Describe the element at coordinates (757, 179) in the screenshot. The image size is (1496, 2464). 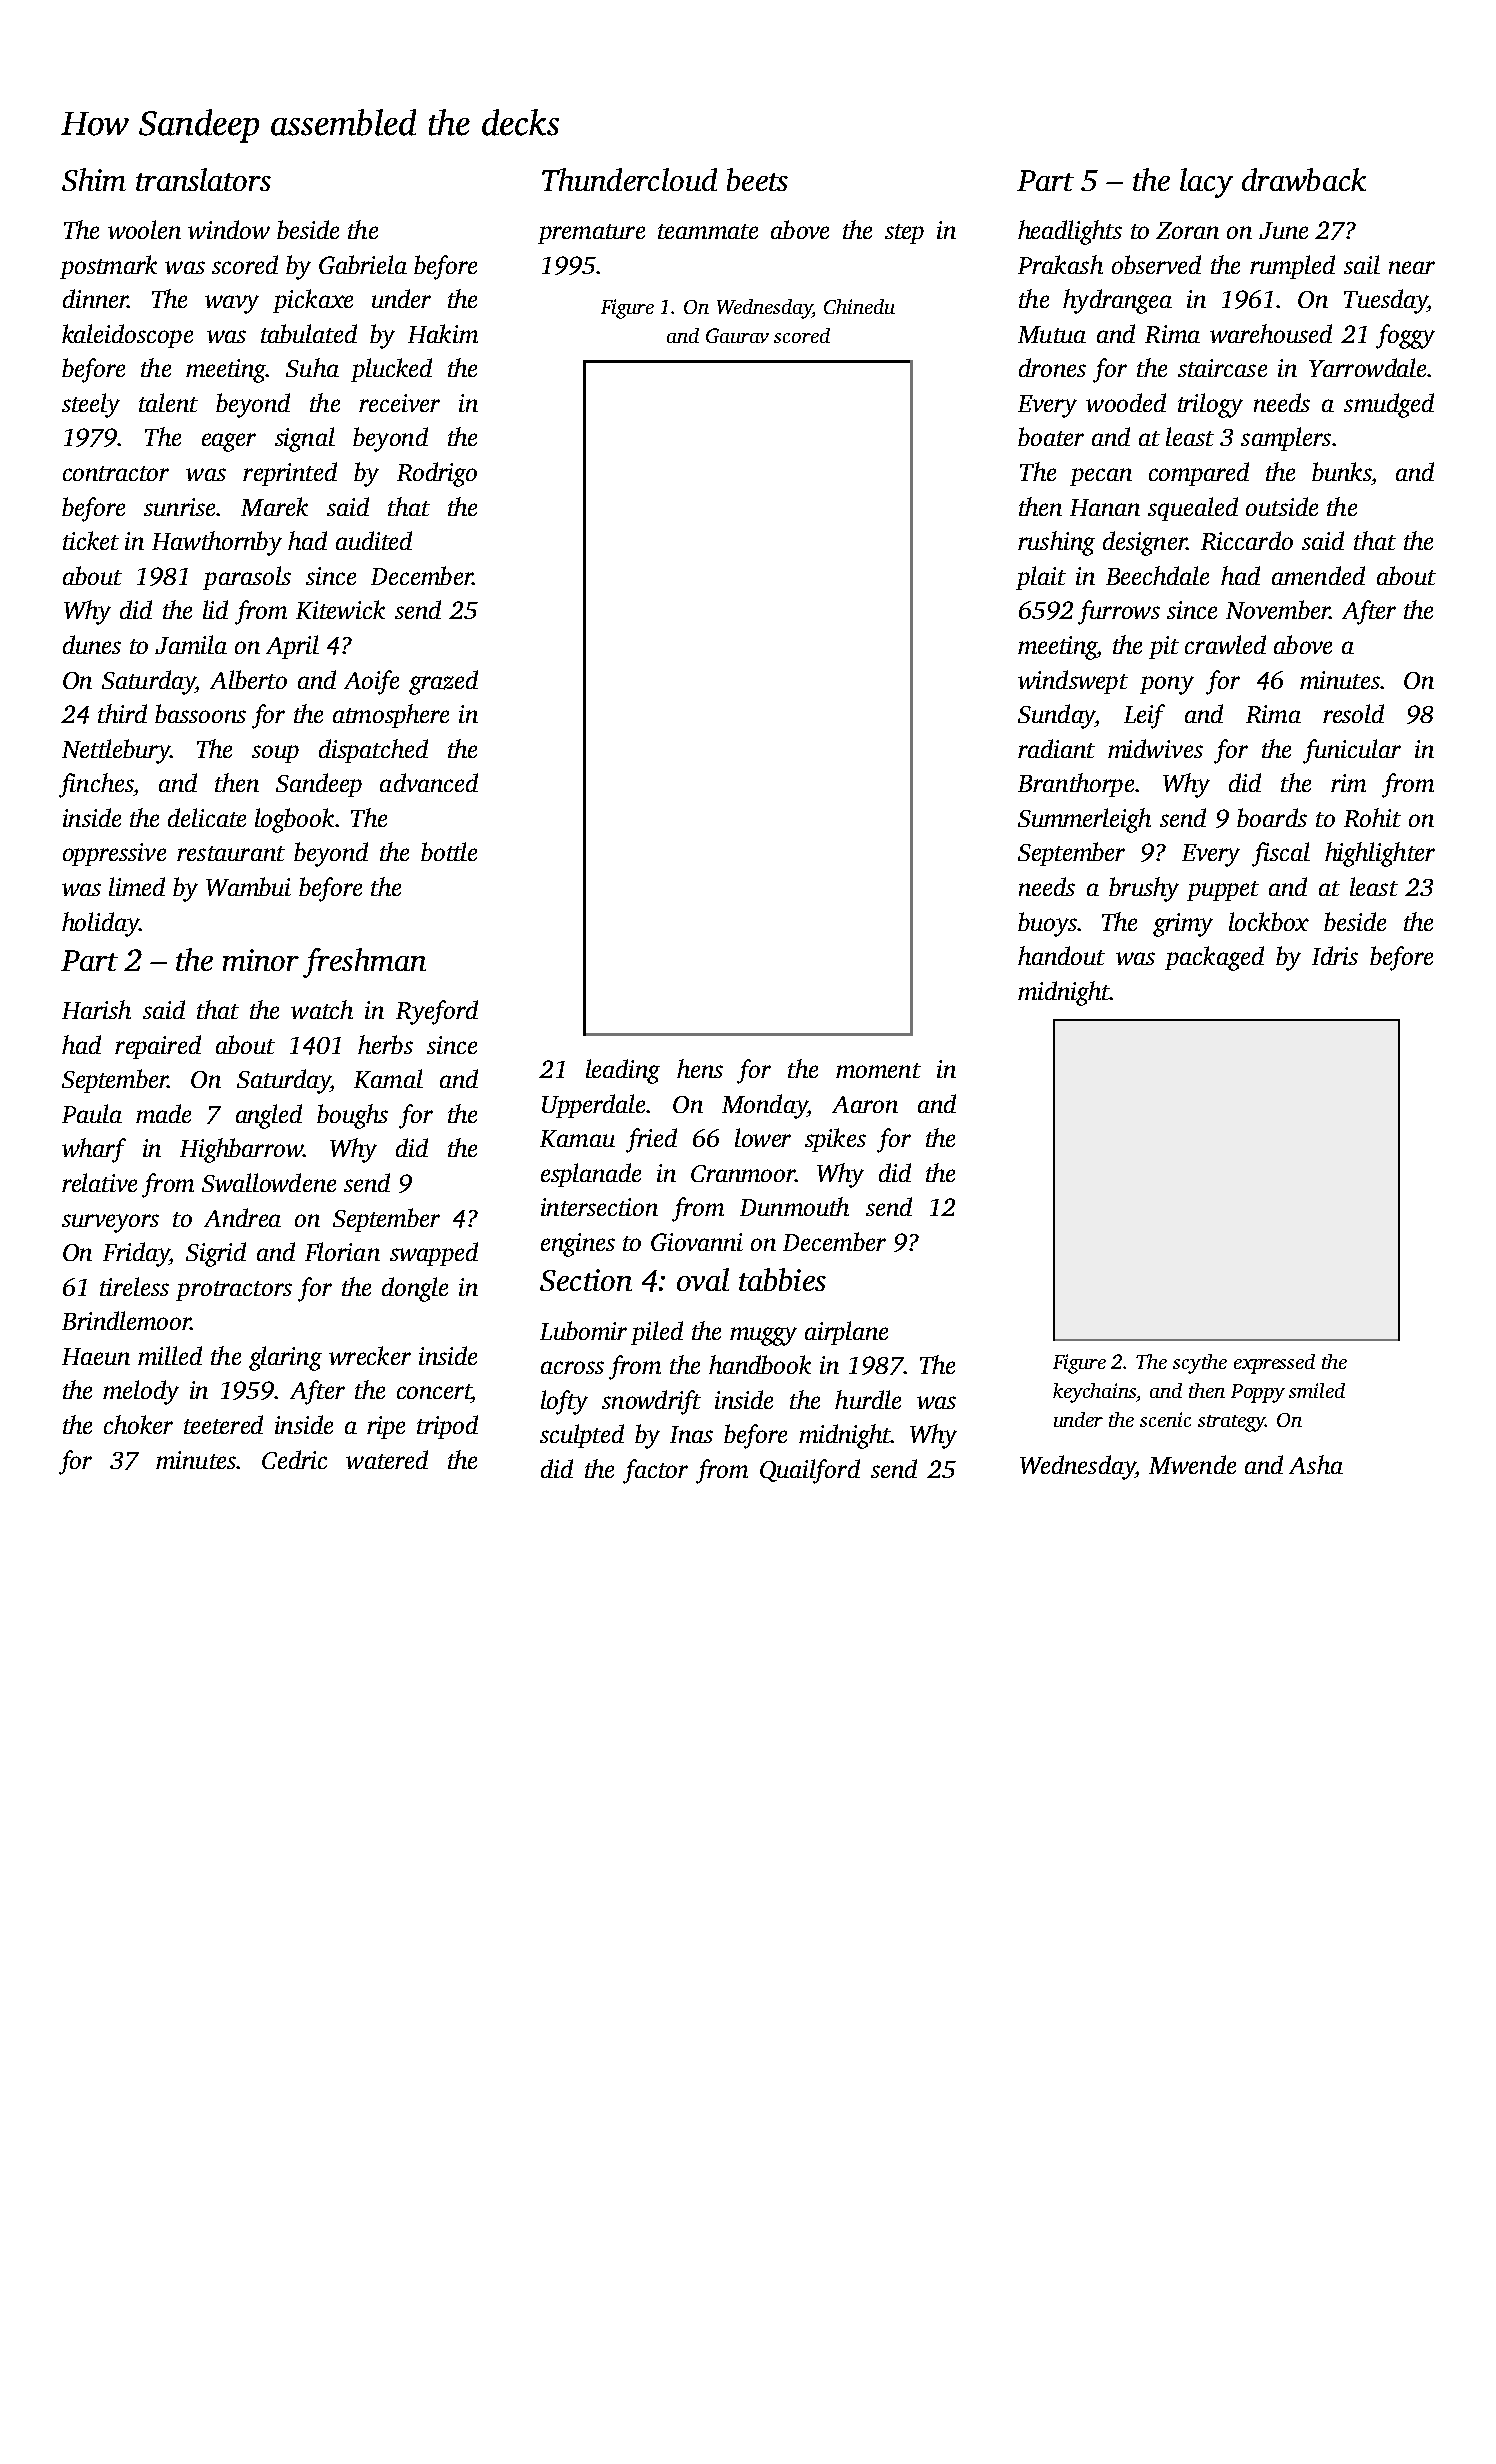
I see `beets` at that location.
